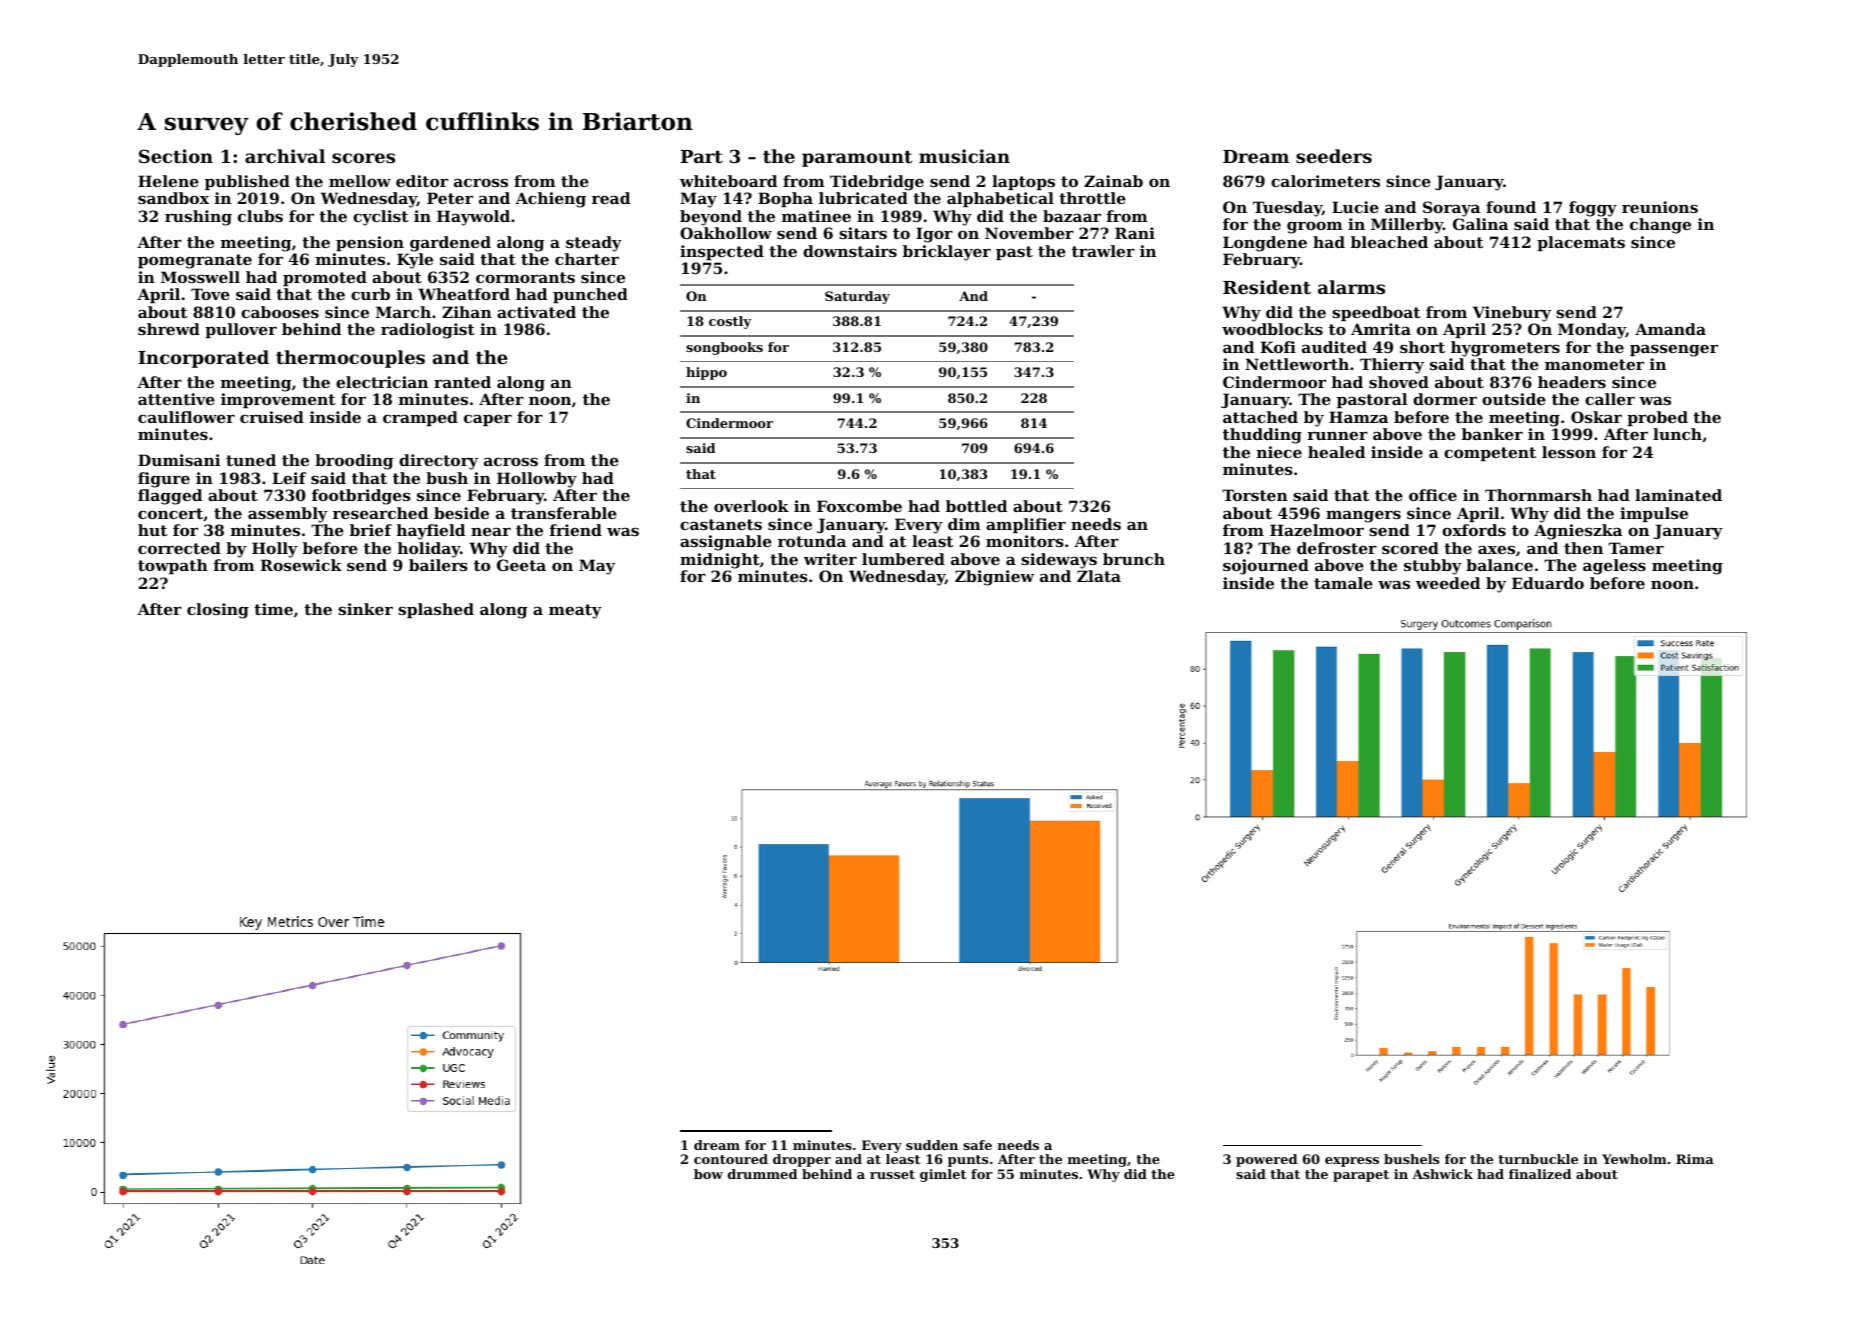  I want to click on Amanda, so click(1670, 329).
